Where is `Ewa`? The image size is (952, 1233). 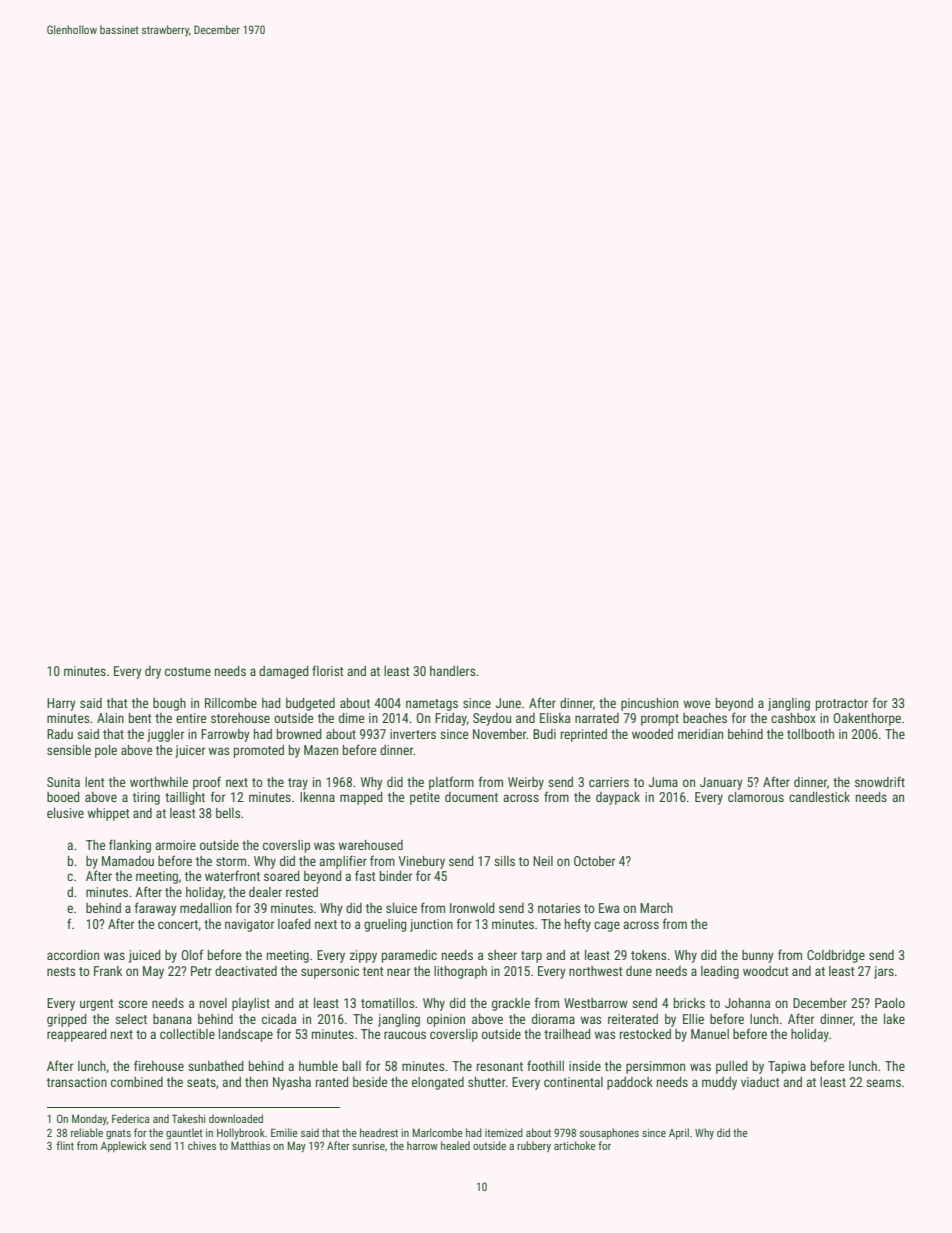
Ewa is located at coordinates (609, 908).
